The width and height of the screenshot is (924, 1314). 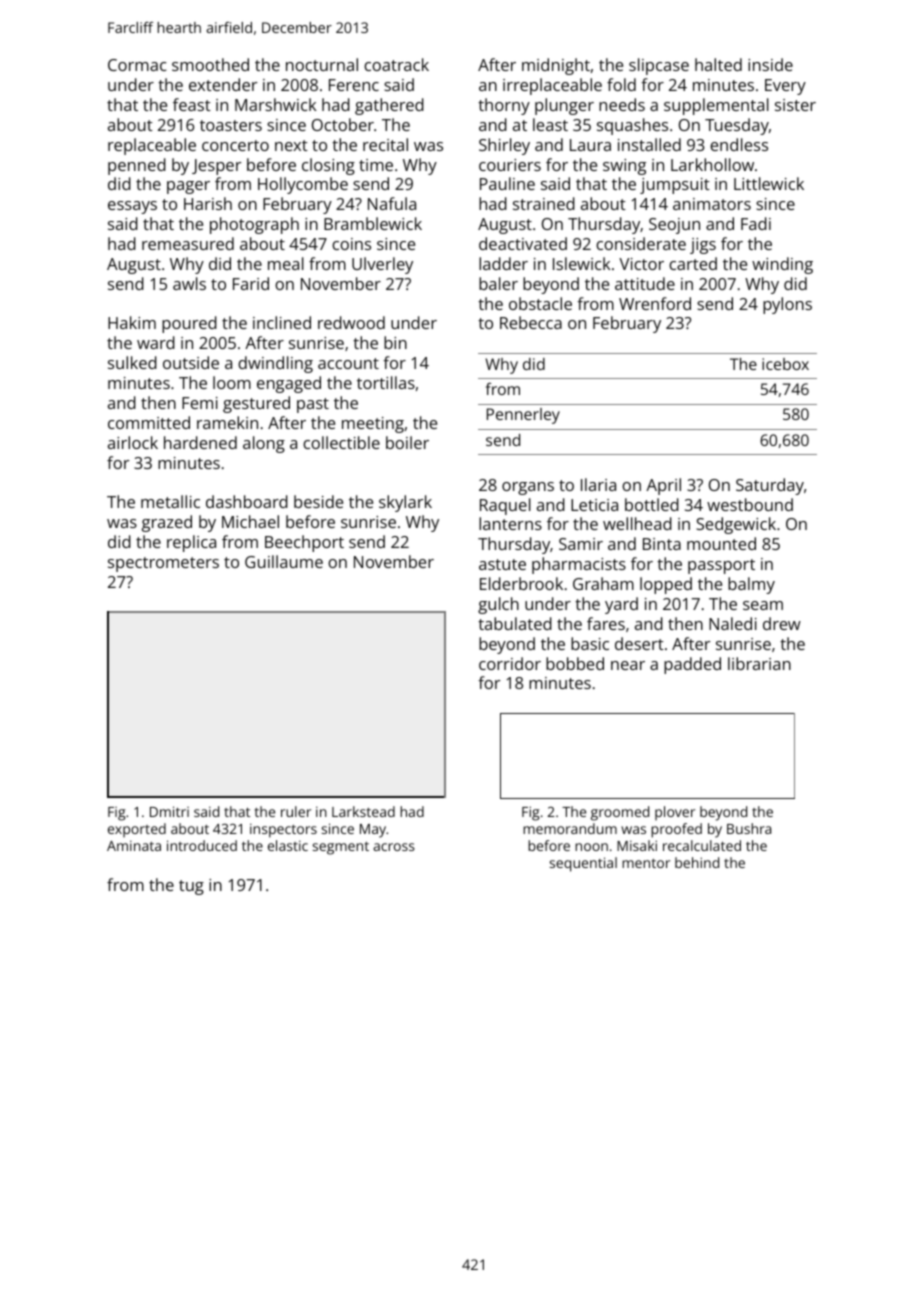 I want to click on halted, so click(x=718, y=64).
